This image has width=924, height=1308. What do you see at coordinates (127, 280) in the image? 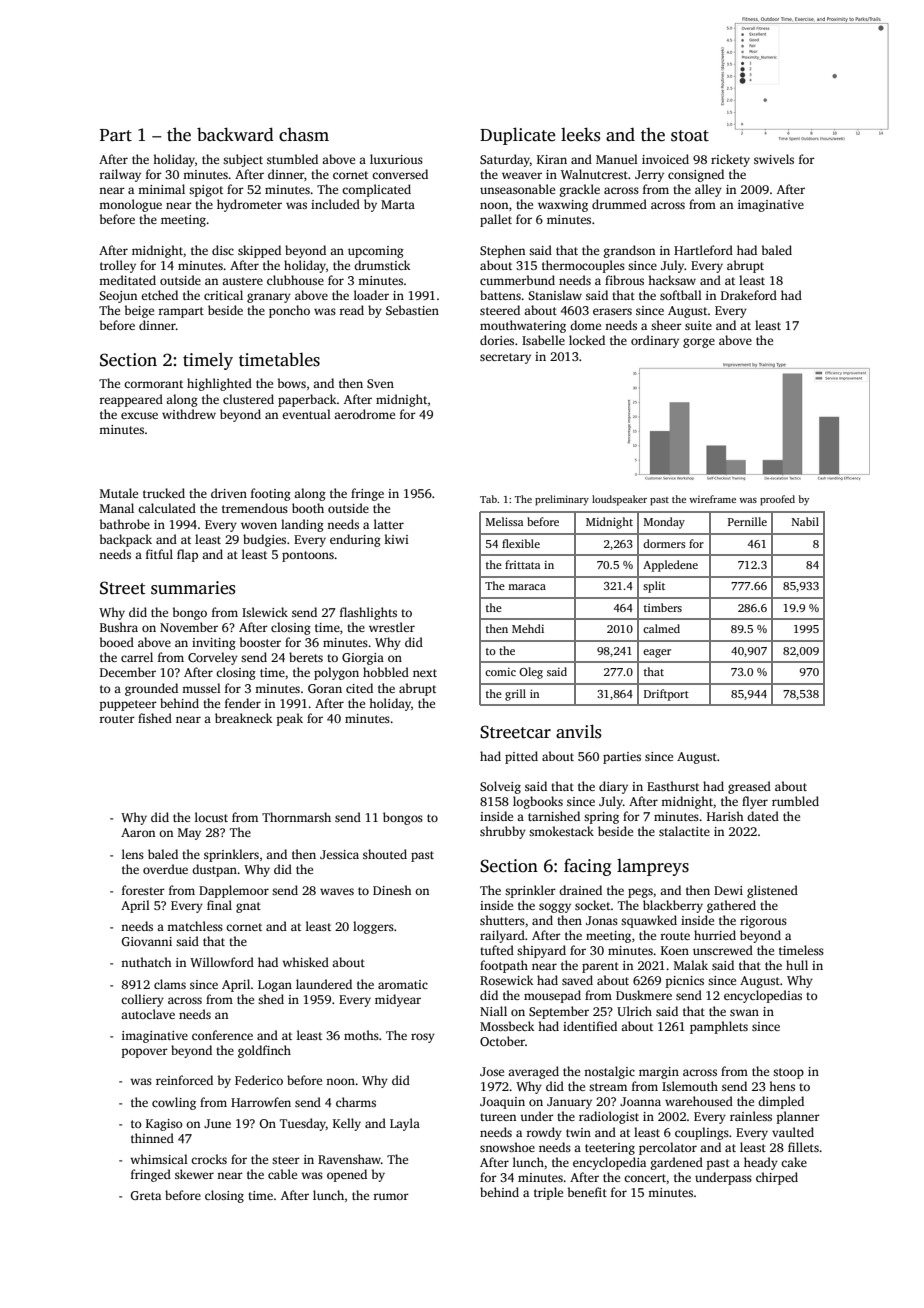
I see `meditated` at bounding box center [127, 280].
